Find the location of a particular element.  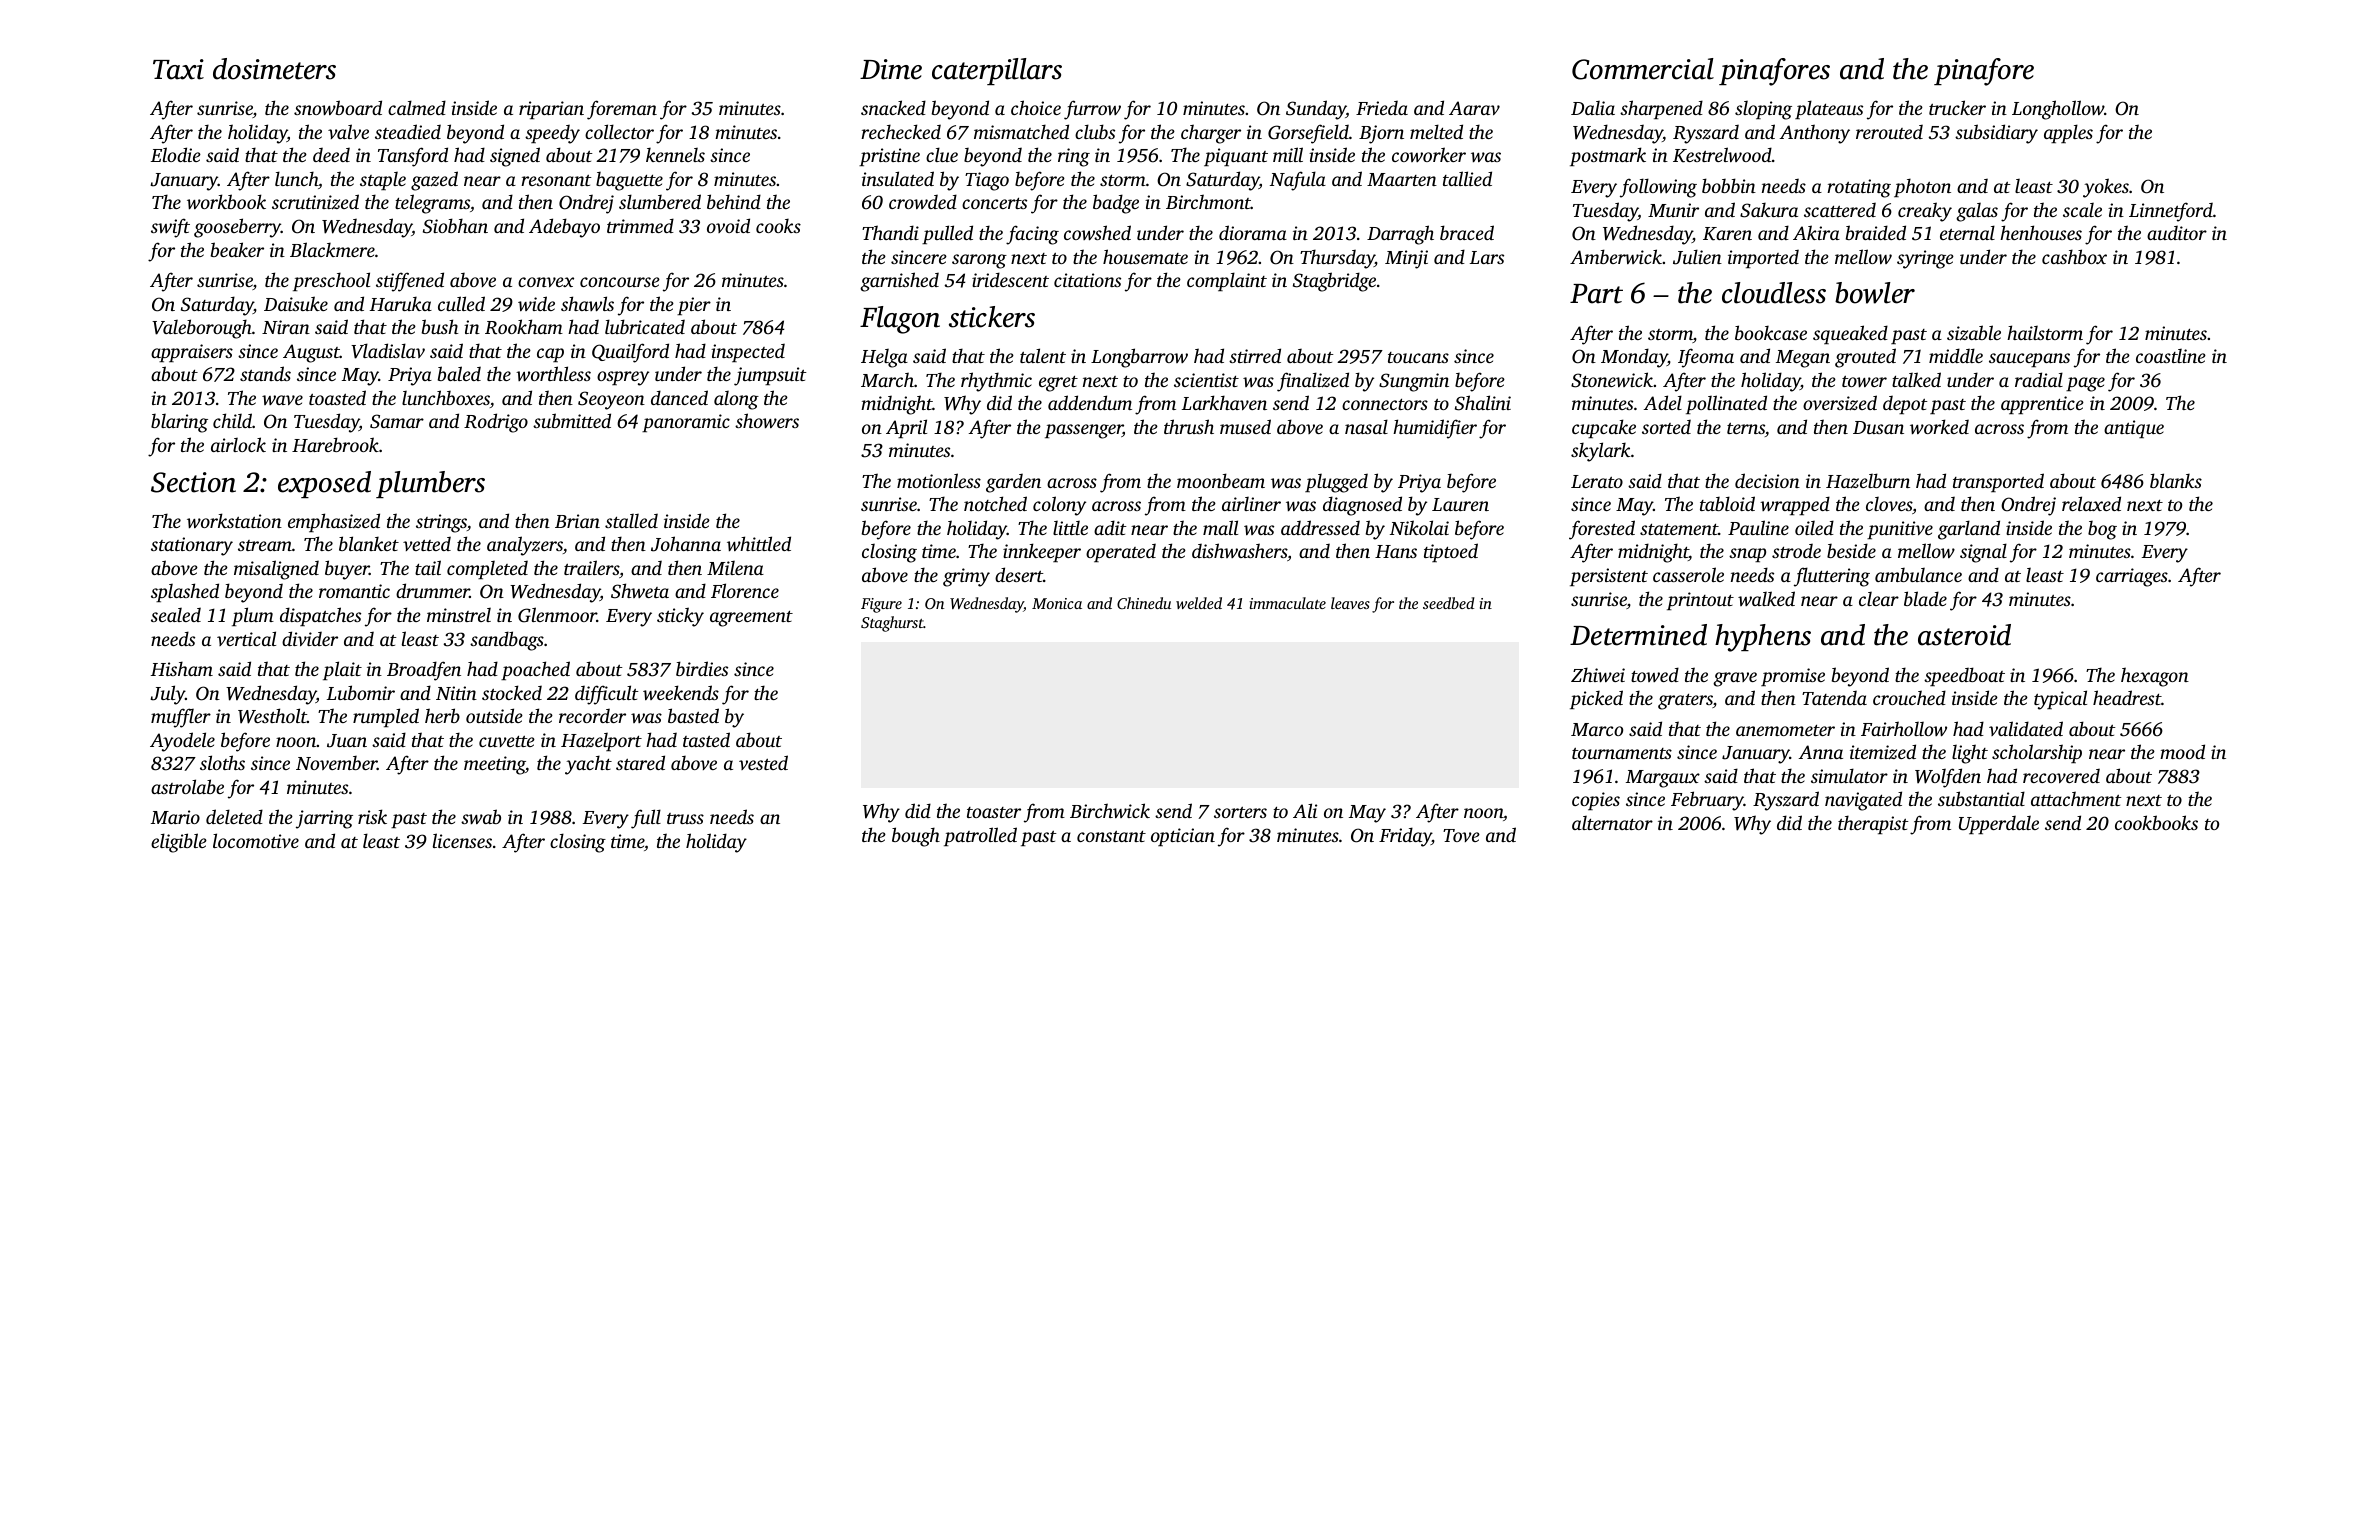

vertical is located at coordinates (246, 638).
